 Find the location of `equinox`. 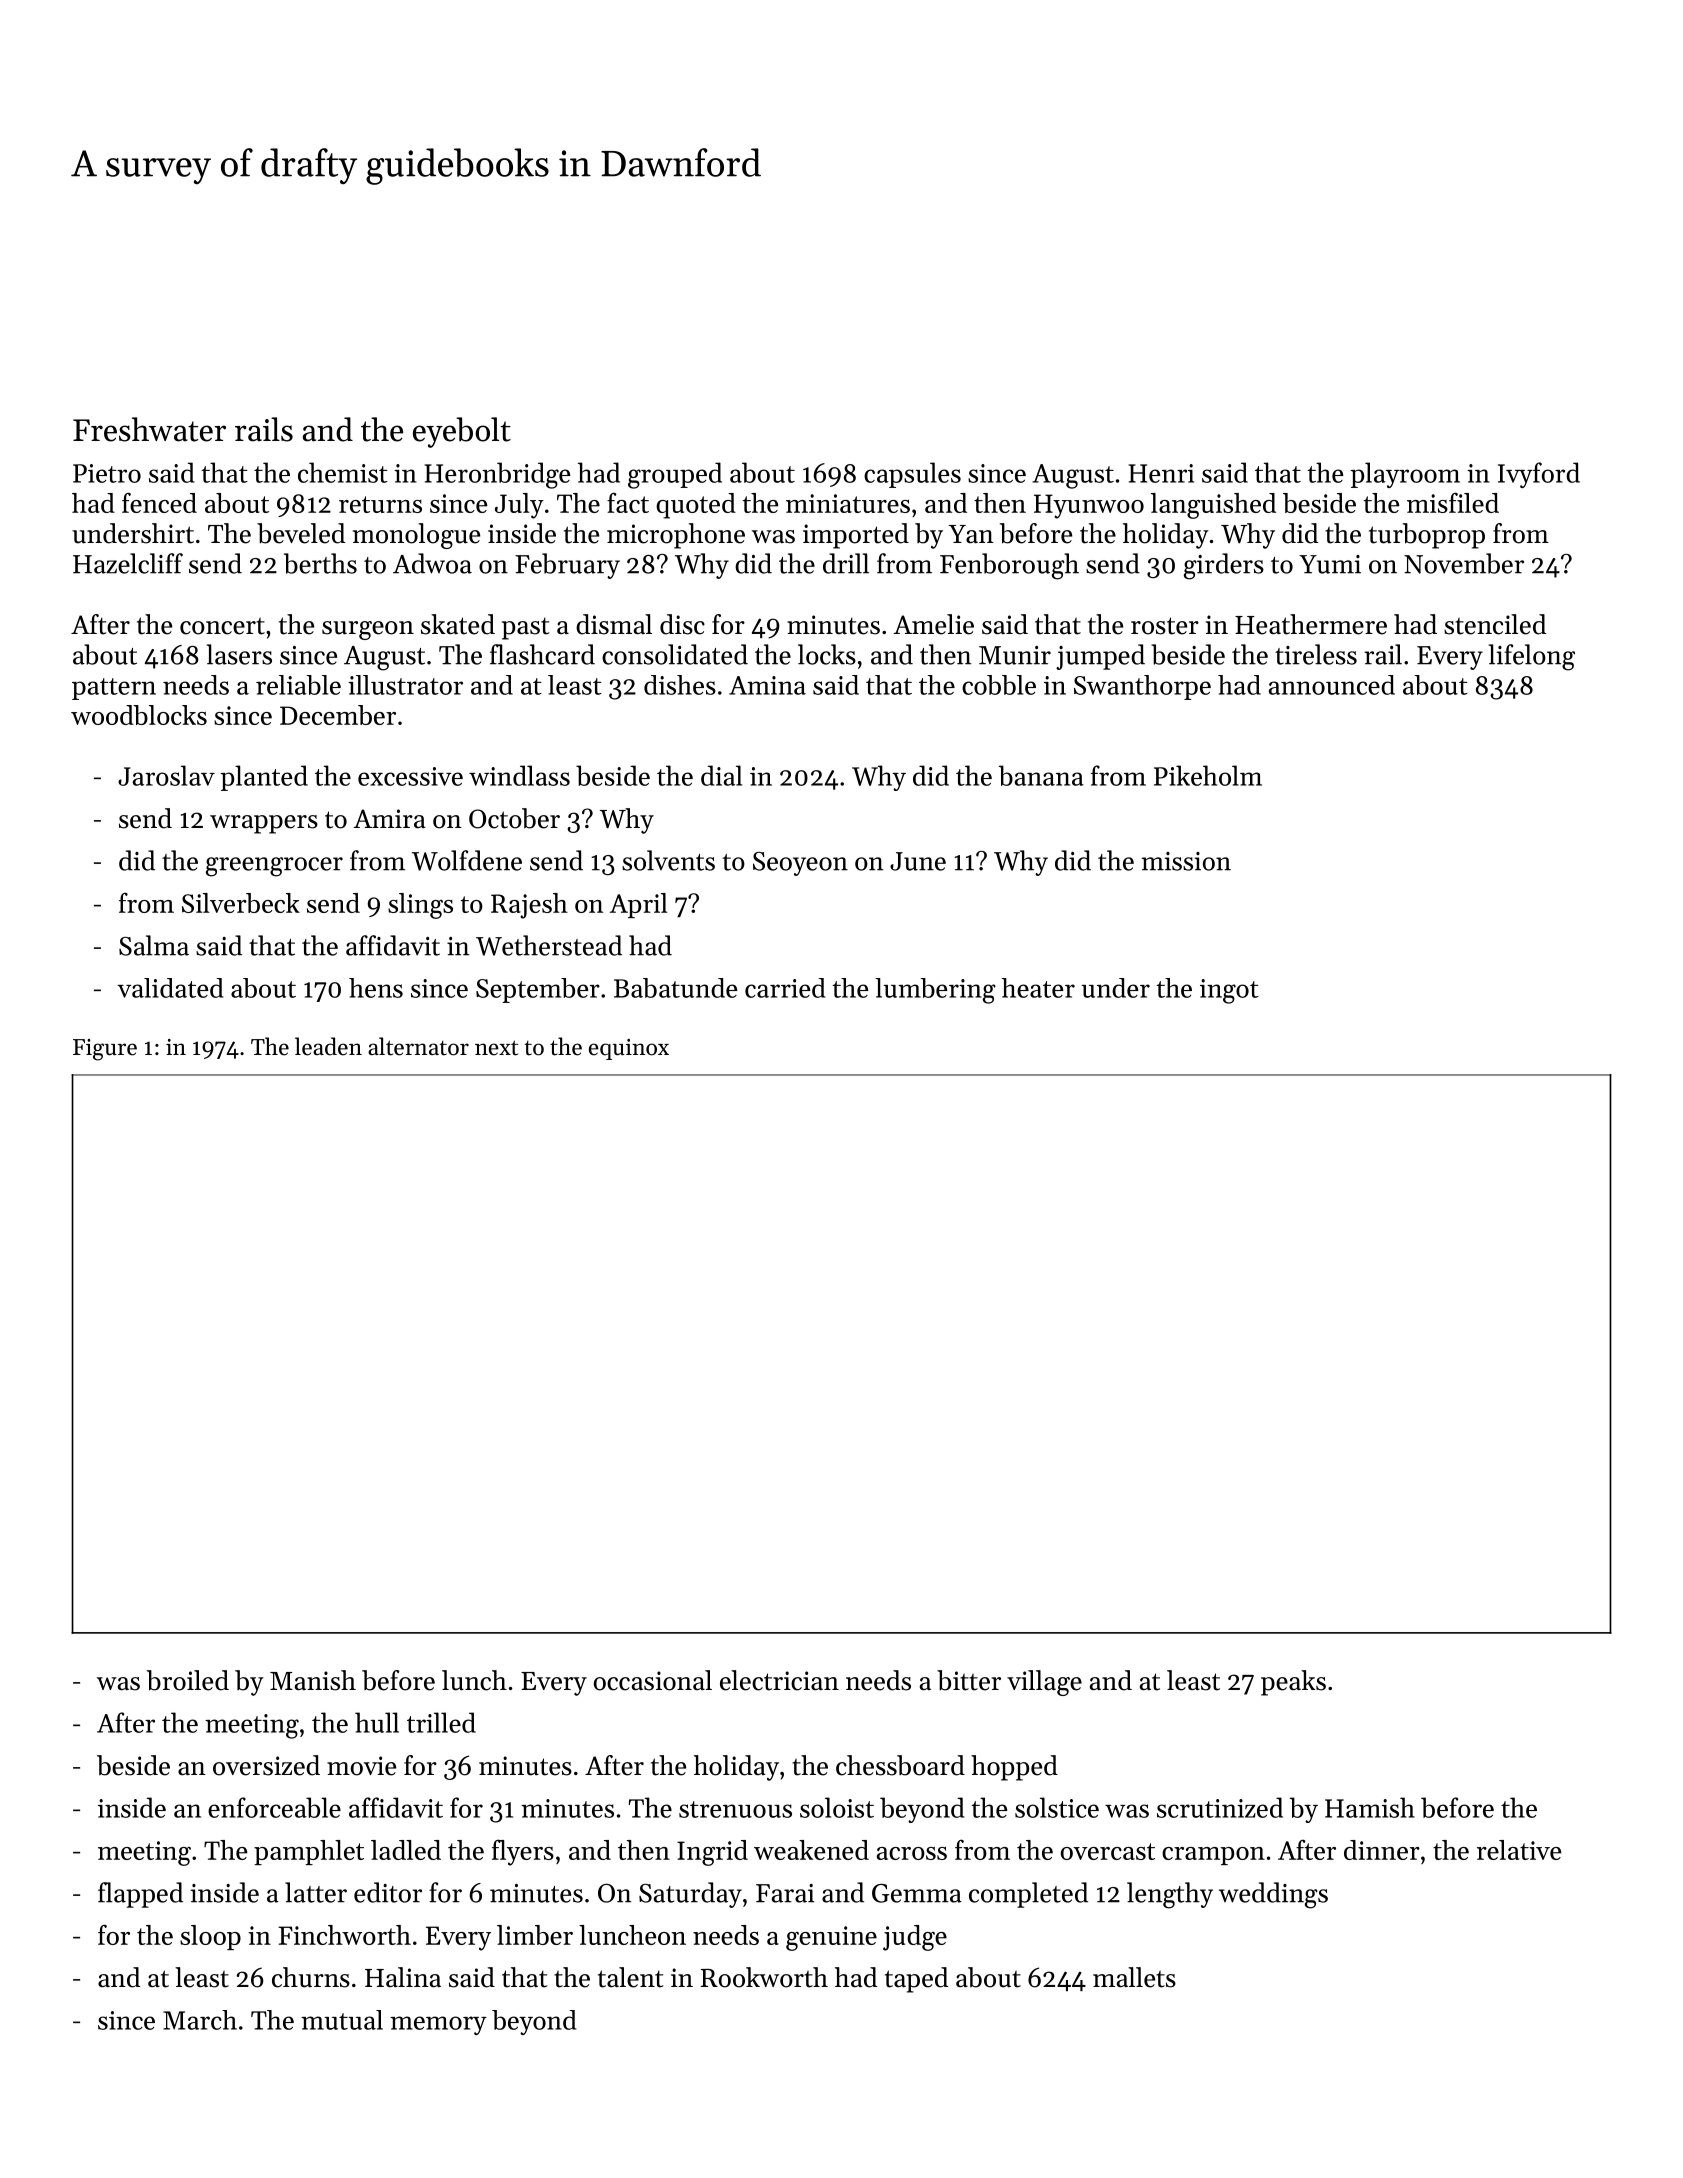

equinox is located at coordinates (629, 1049).
